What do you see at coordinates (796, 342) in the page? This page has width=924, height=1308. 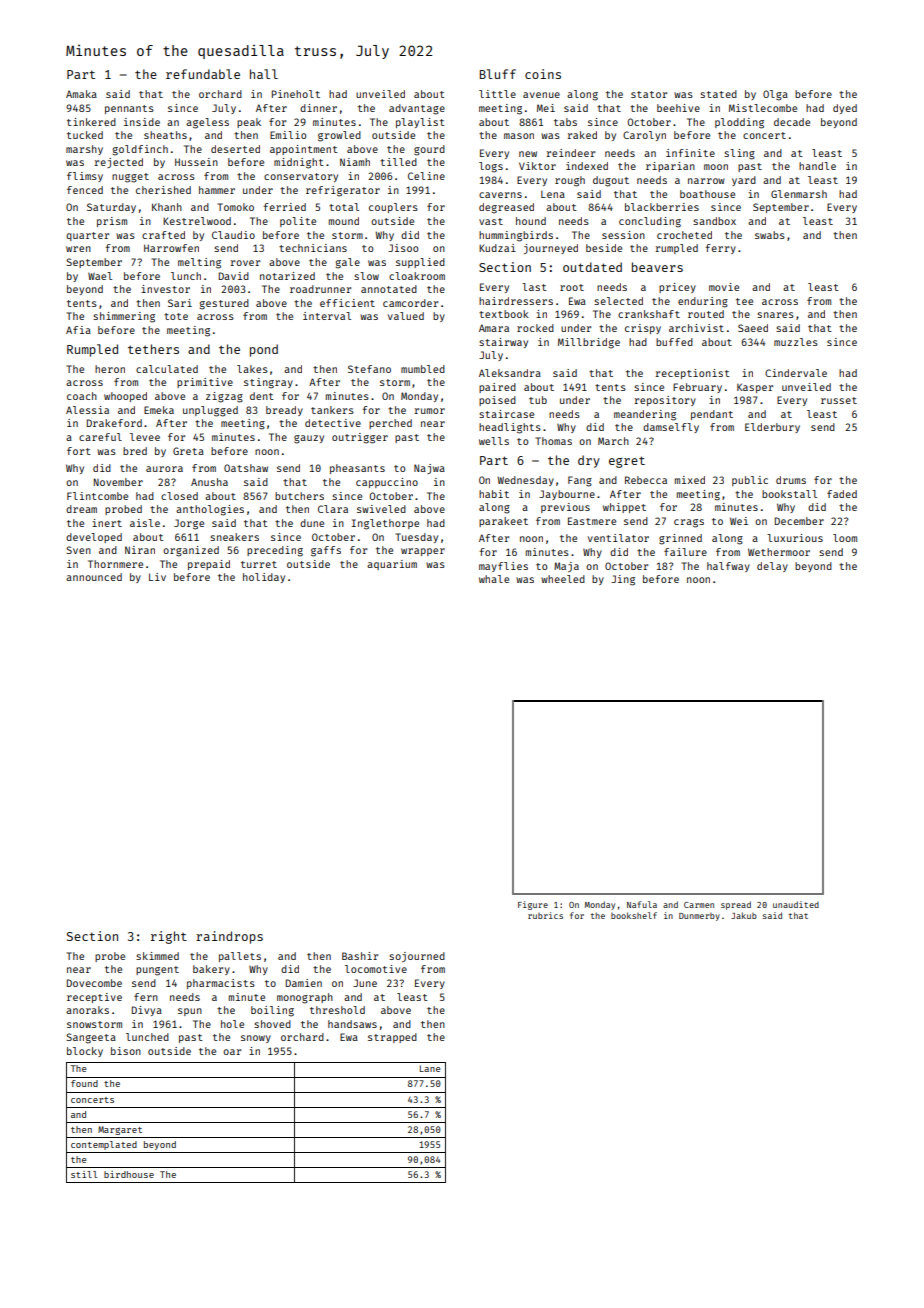 I see `muzzles` at bounding box center [796, 342].
